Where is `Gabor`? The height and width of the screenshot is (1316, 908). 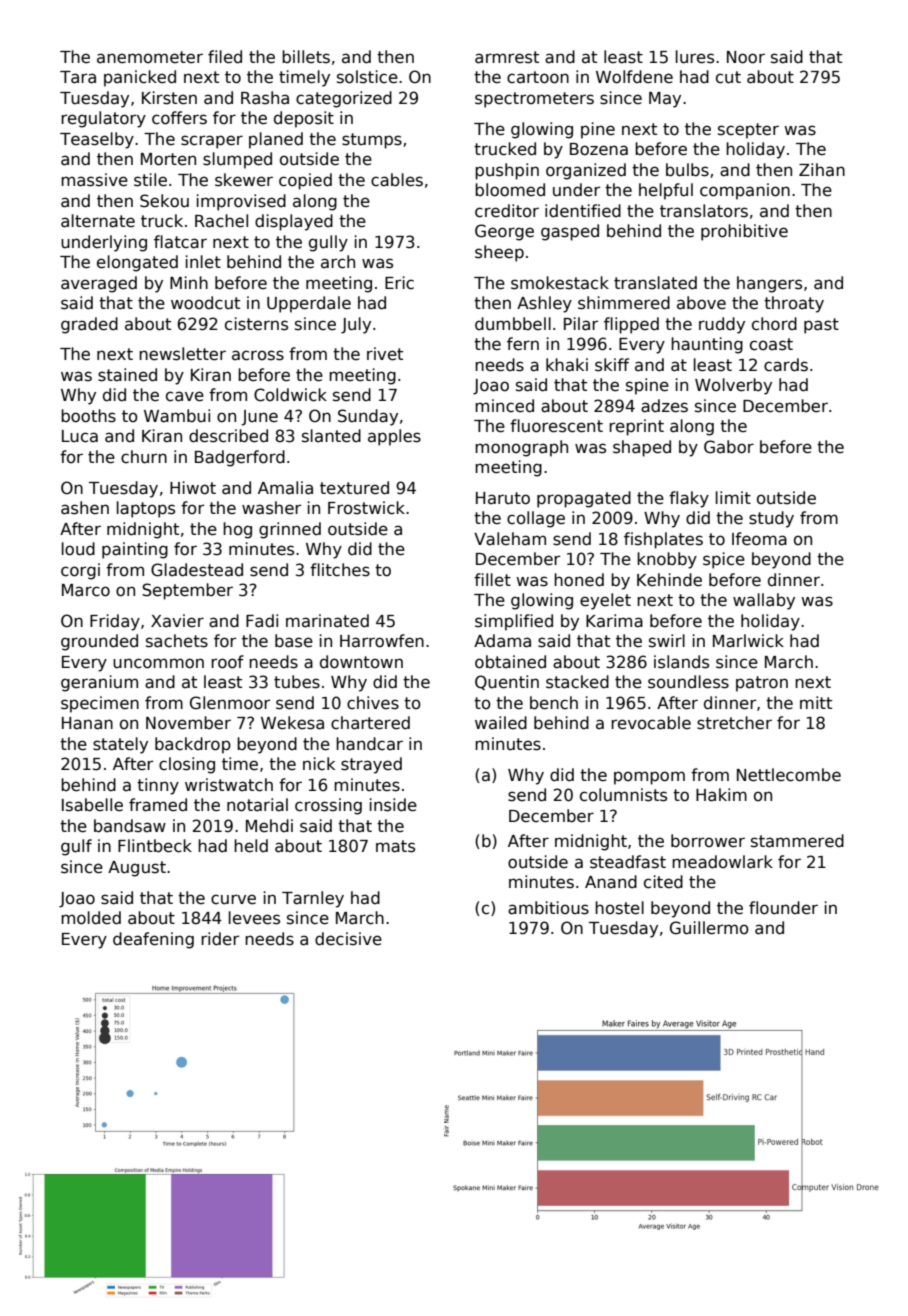 Gabor is located at coordinates (729, 447).
